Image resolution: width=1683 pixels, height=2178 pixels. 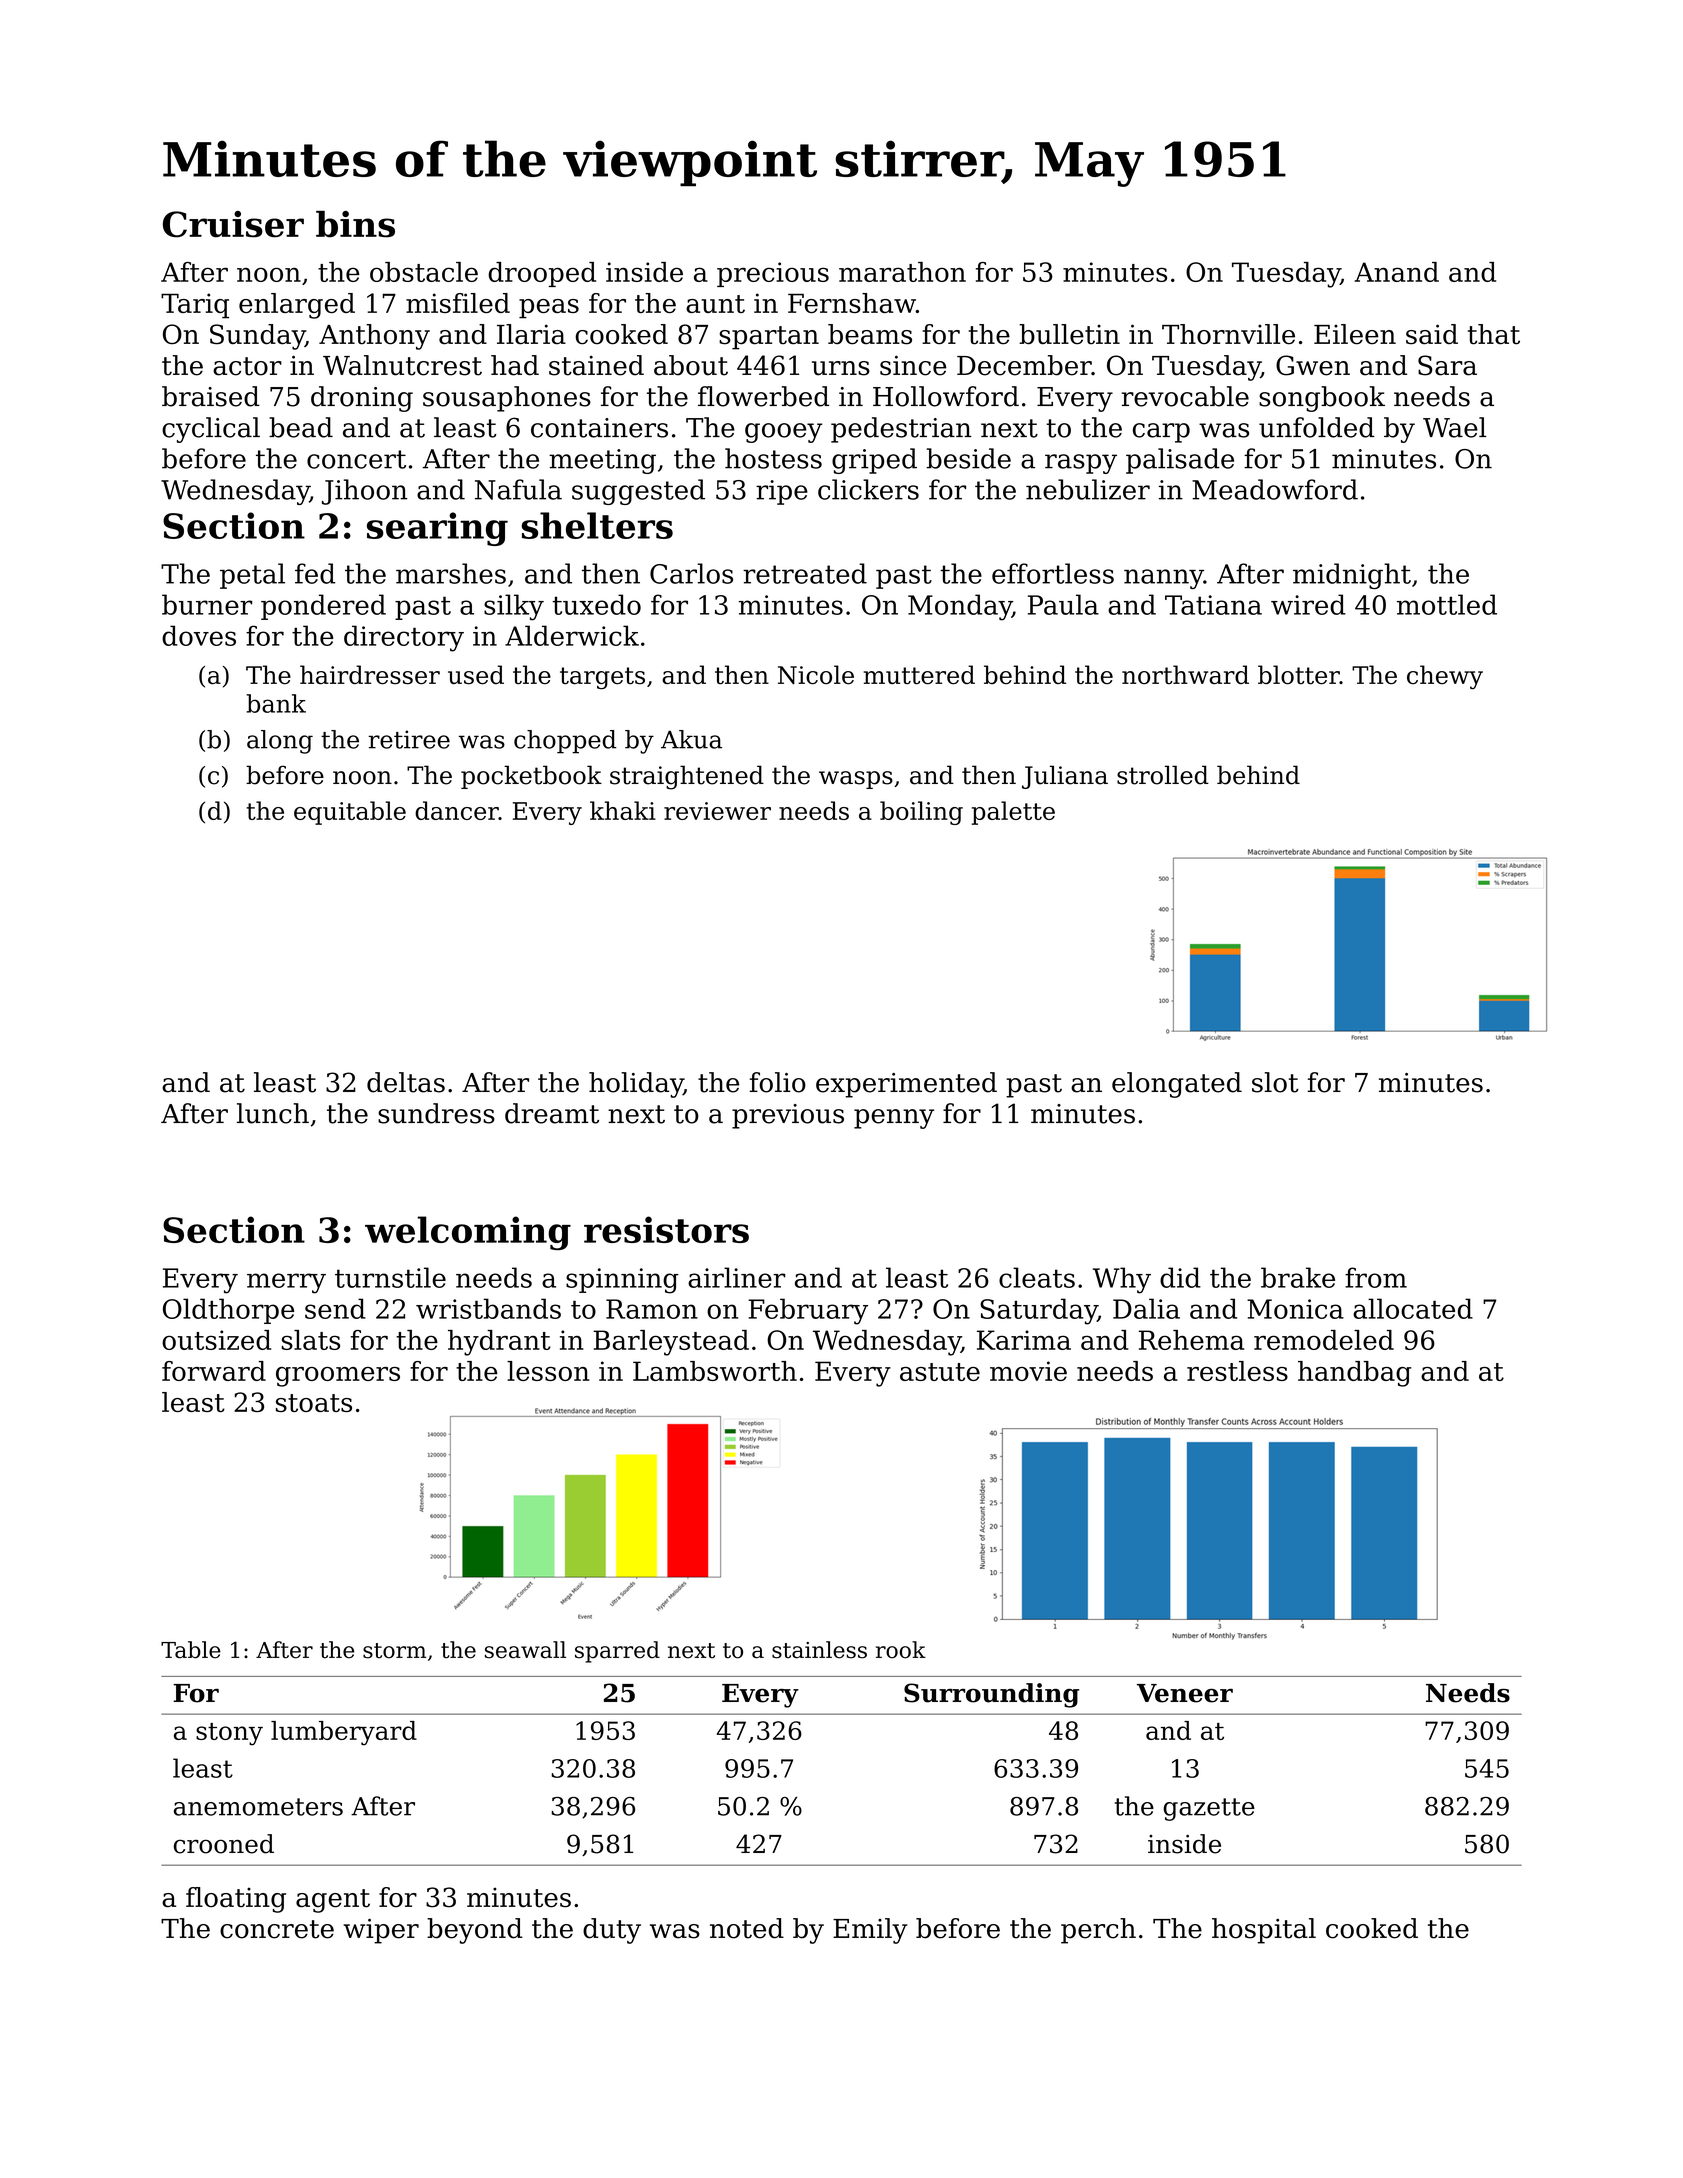 I want to click on Rehema, so click(x=1191, y=1340).
